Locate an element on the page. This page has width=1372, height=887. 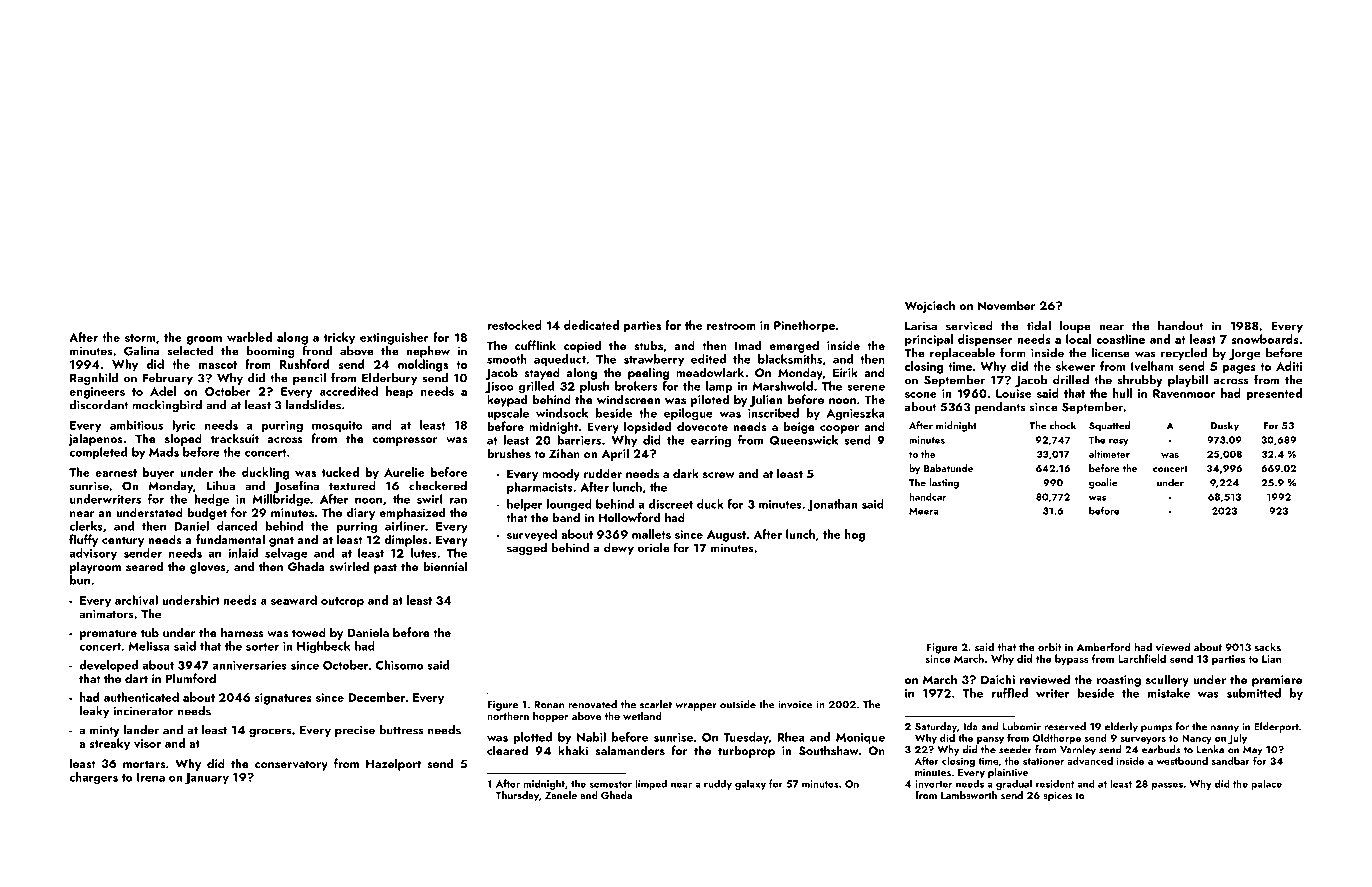
handout is located at coordinates (1181, 326).
